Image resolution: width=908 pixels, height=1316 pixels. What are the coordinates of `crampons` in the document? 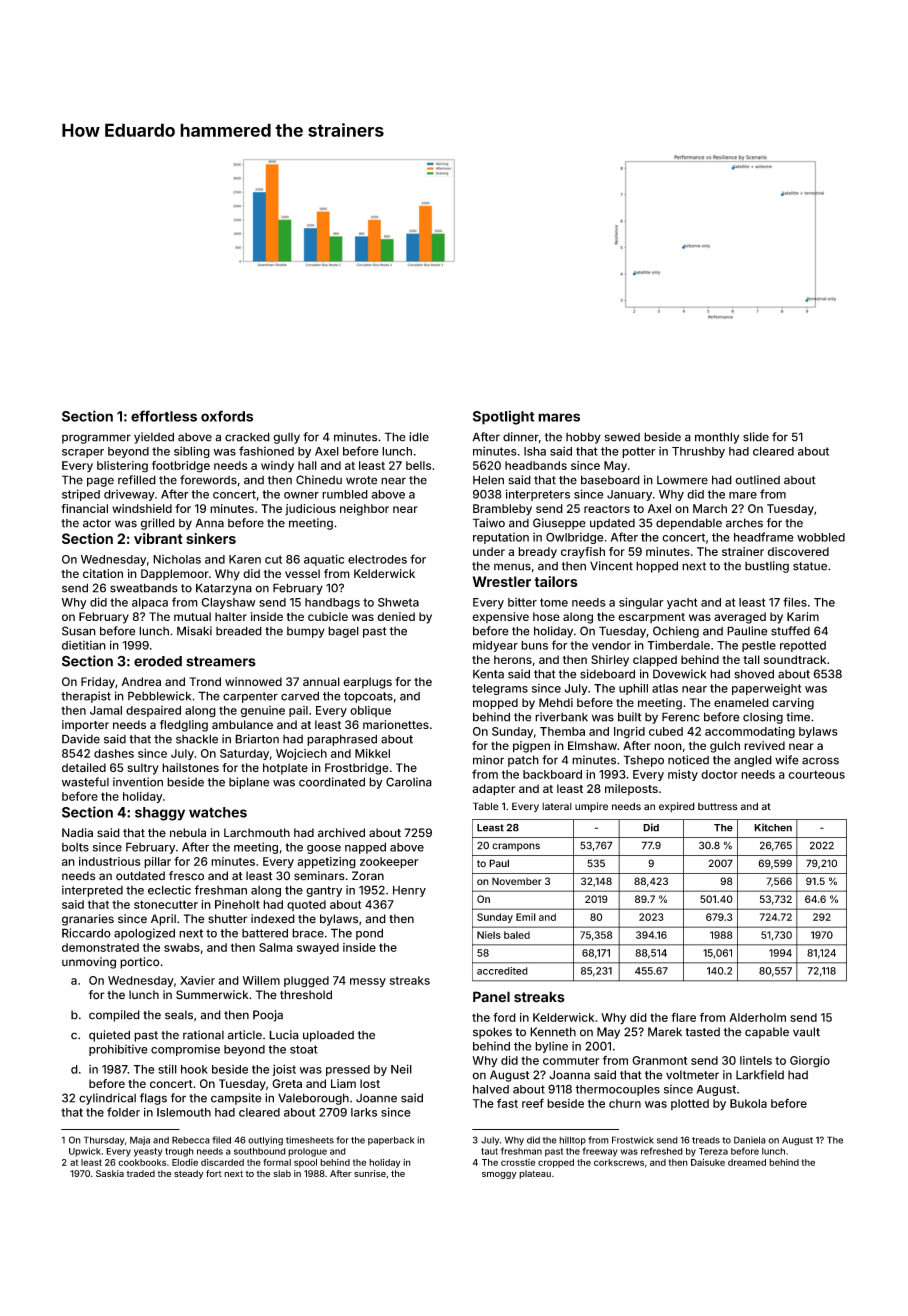 It's located at (516, 847).
